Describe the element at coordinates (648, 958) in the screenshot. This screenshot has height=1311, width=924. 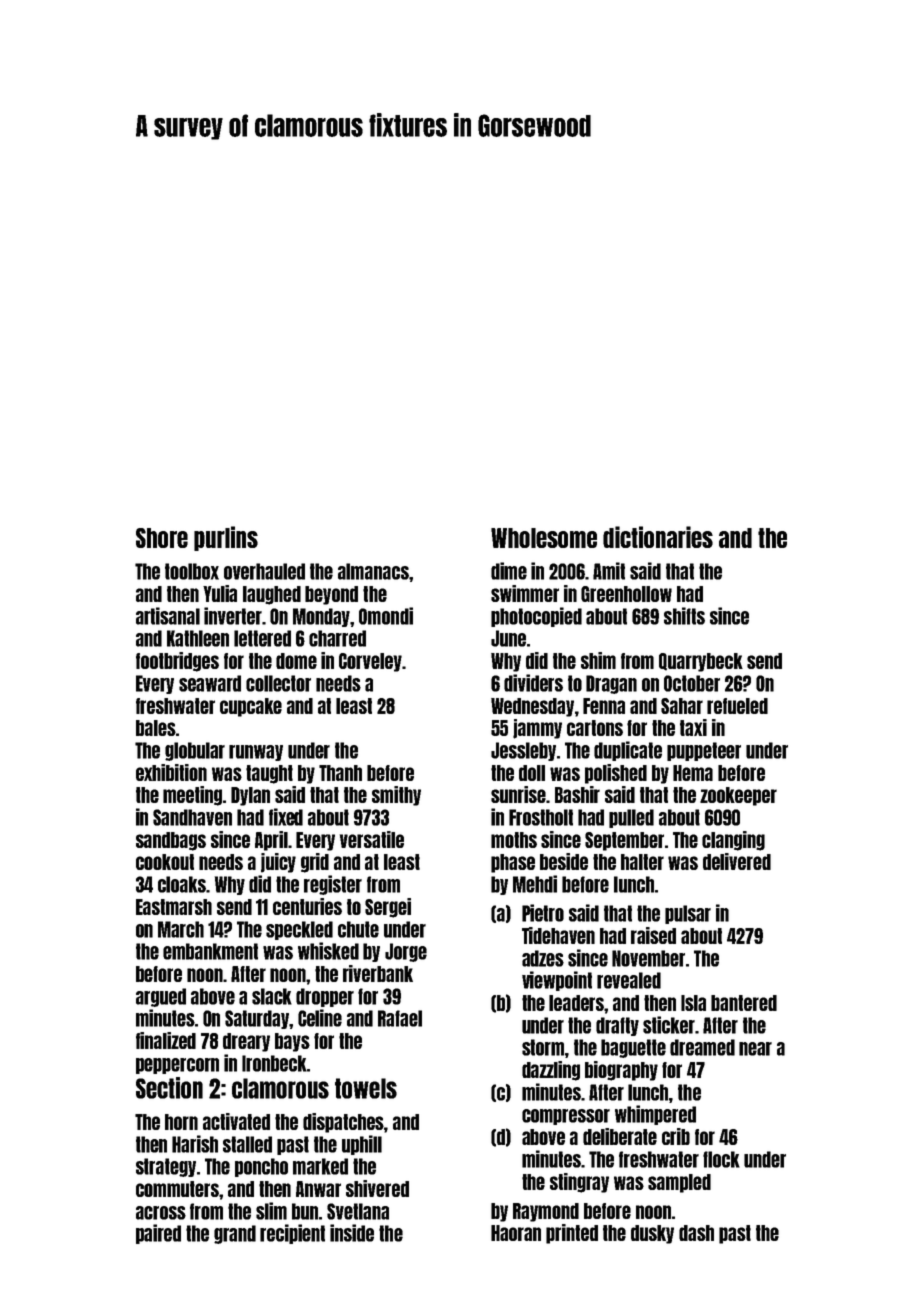
I see `November` at that location.
